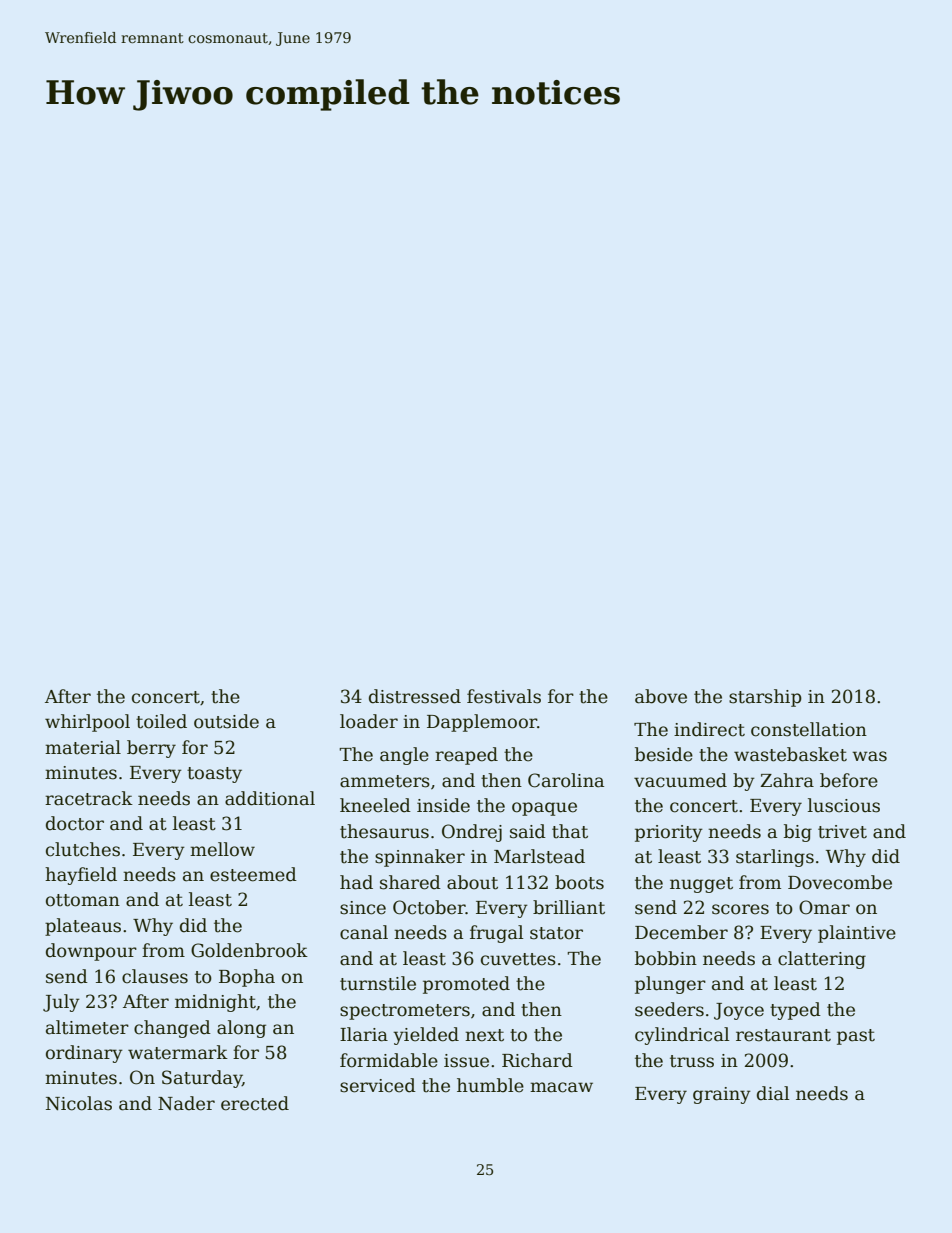 The width and height of the screenshot is (952, 1233). What do you see at coordinates (255, 1103) in the screenshot?
I see `erected` at bounding box center [255, 1103].
